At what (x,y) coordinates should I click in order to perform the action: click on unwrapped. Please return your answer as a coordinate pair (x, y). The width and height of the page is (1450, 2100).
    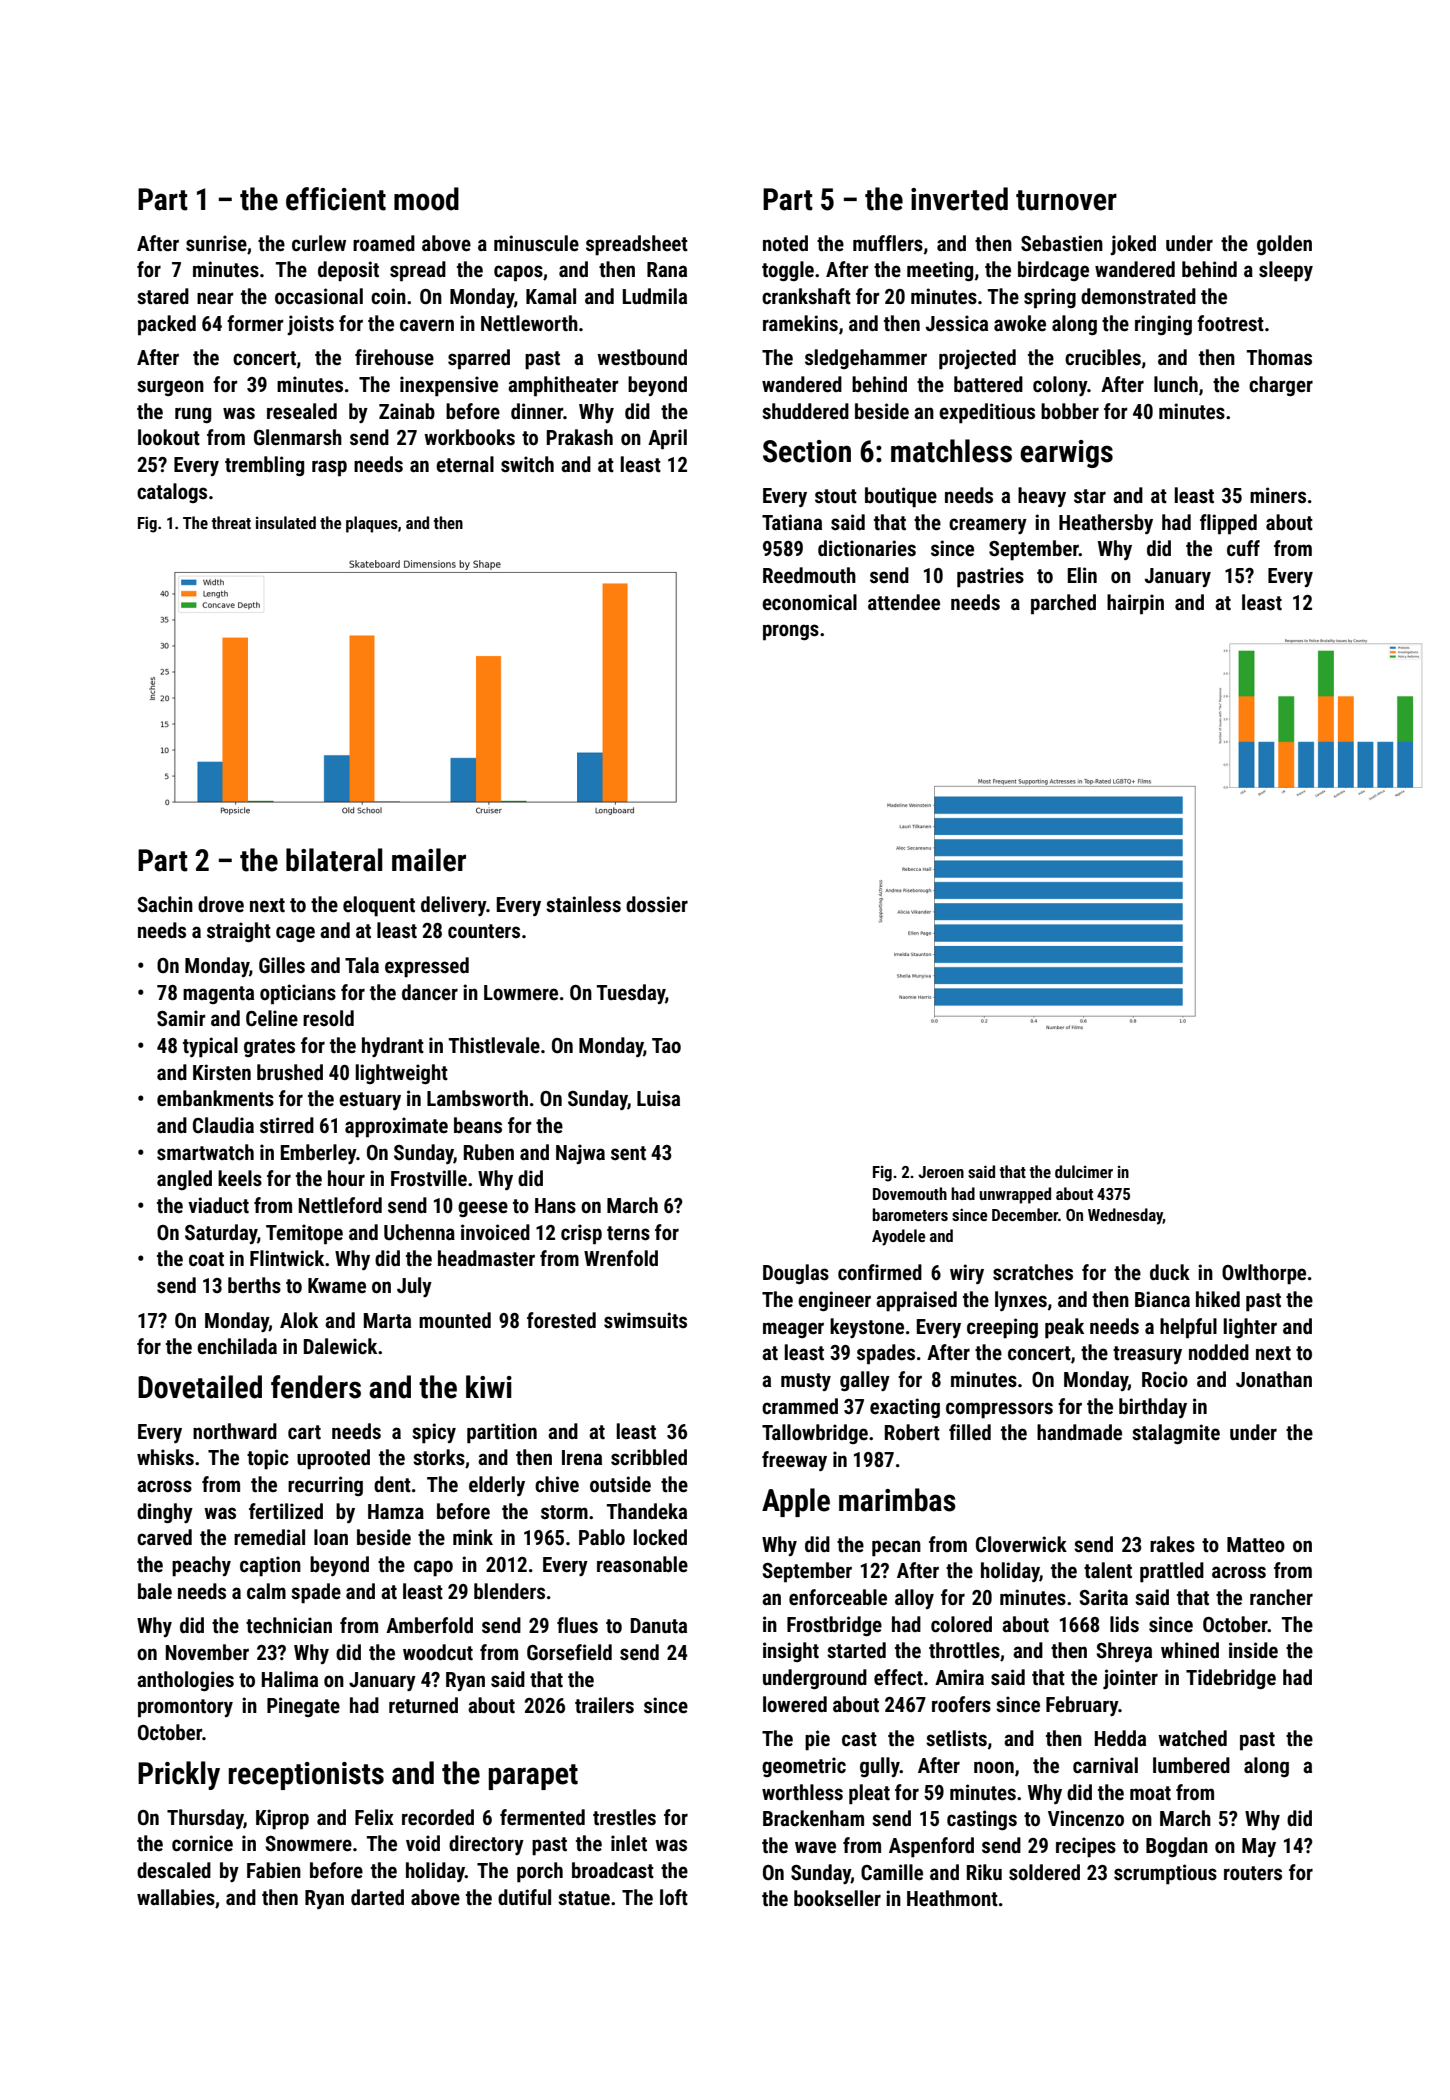
    Looking at the image, I should click on (1015, 1195).
